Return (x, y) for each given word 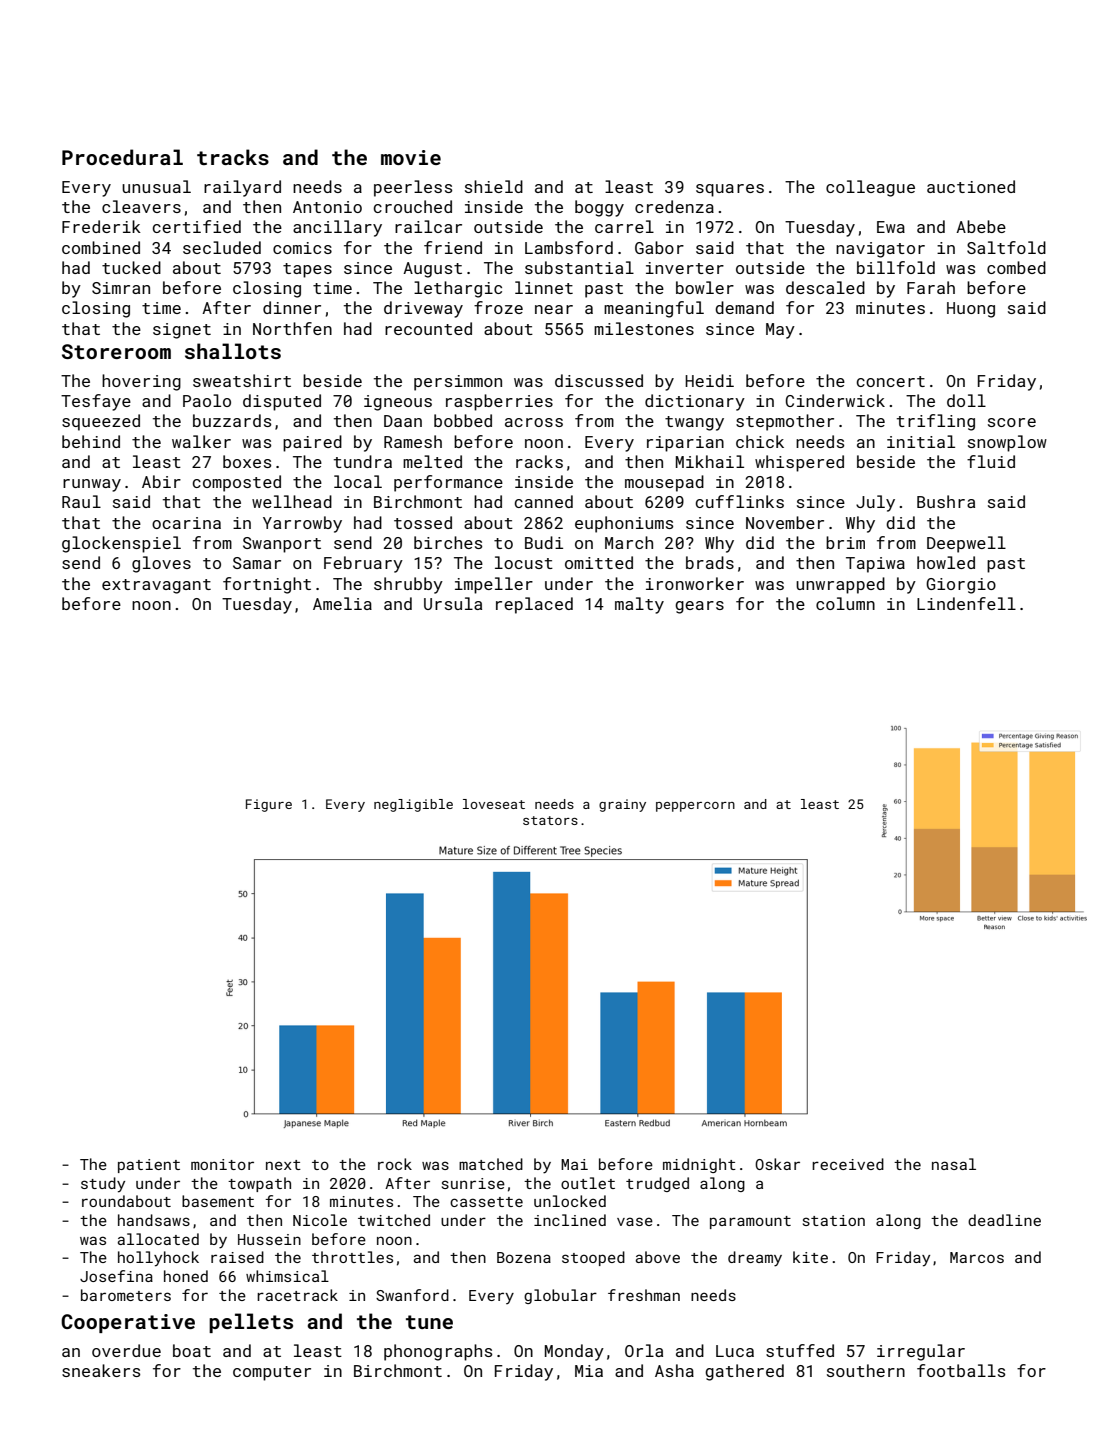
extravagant (156, 586)
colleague (870, 188)
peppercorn (695, 807)
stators (550, 820)
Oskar (777, 1164)
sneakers (101, 1370)
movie (411, 157)
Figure (269, 805)
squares (730, 190)
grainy (622, 805)
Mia (589, 1371)
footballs (961, 1370)
